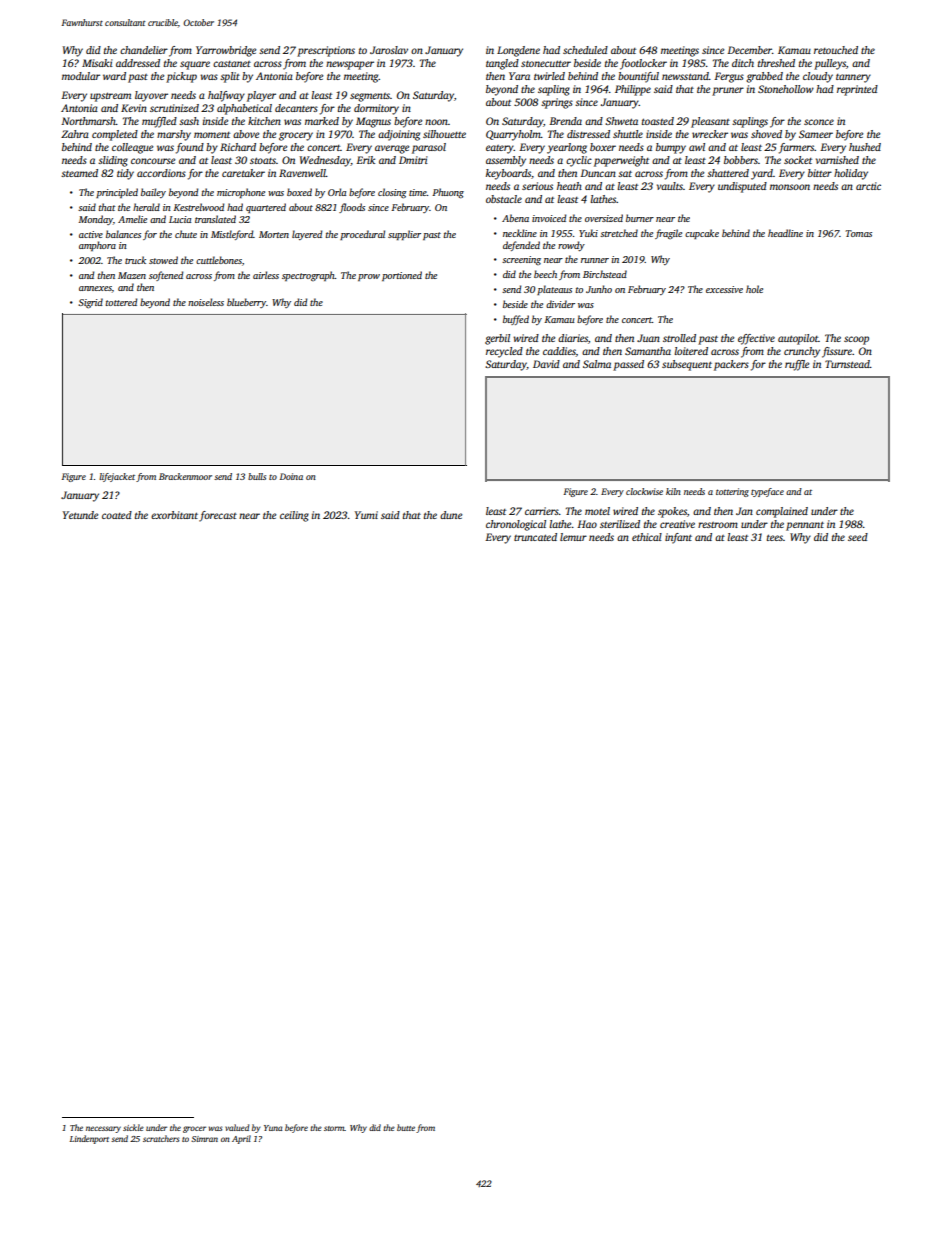  I want to click on infant, so click(678, 538).
